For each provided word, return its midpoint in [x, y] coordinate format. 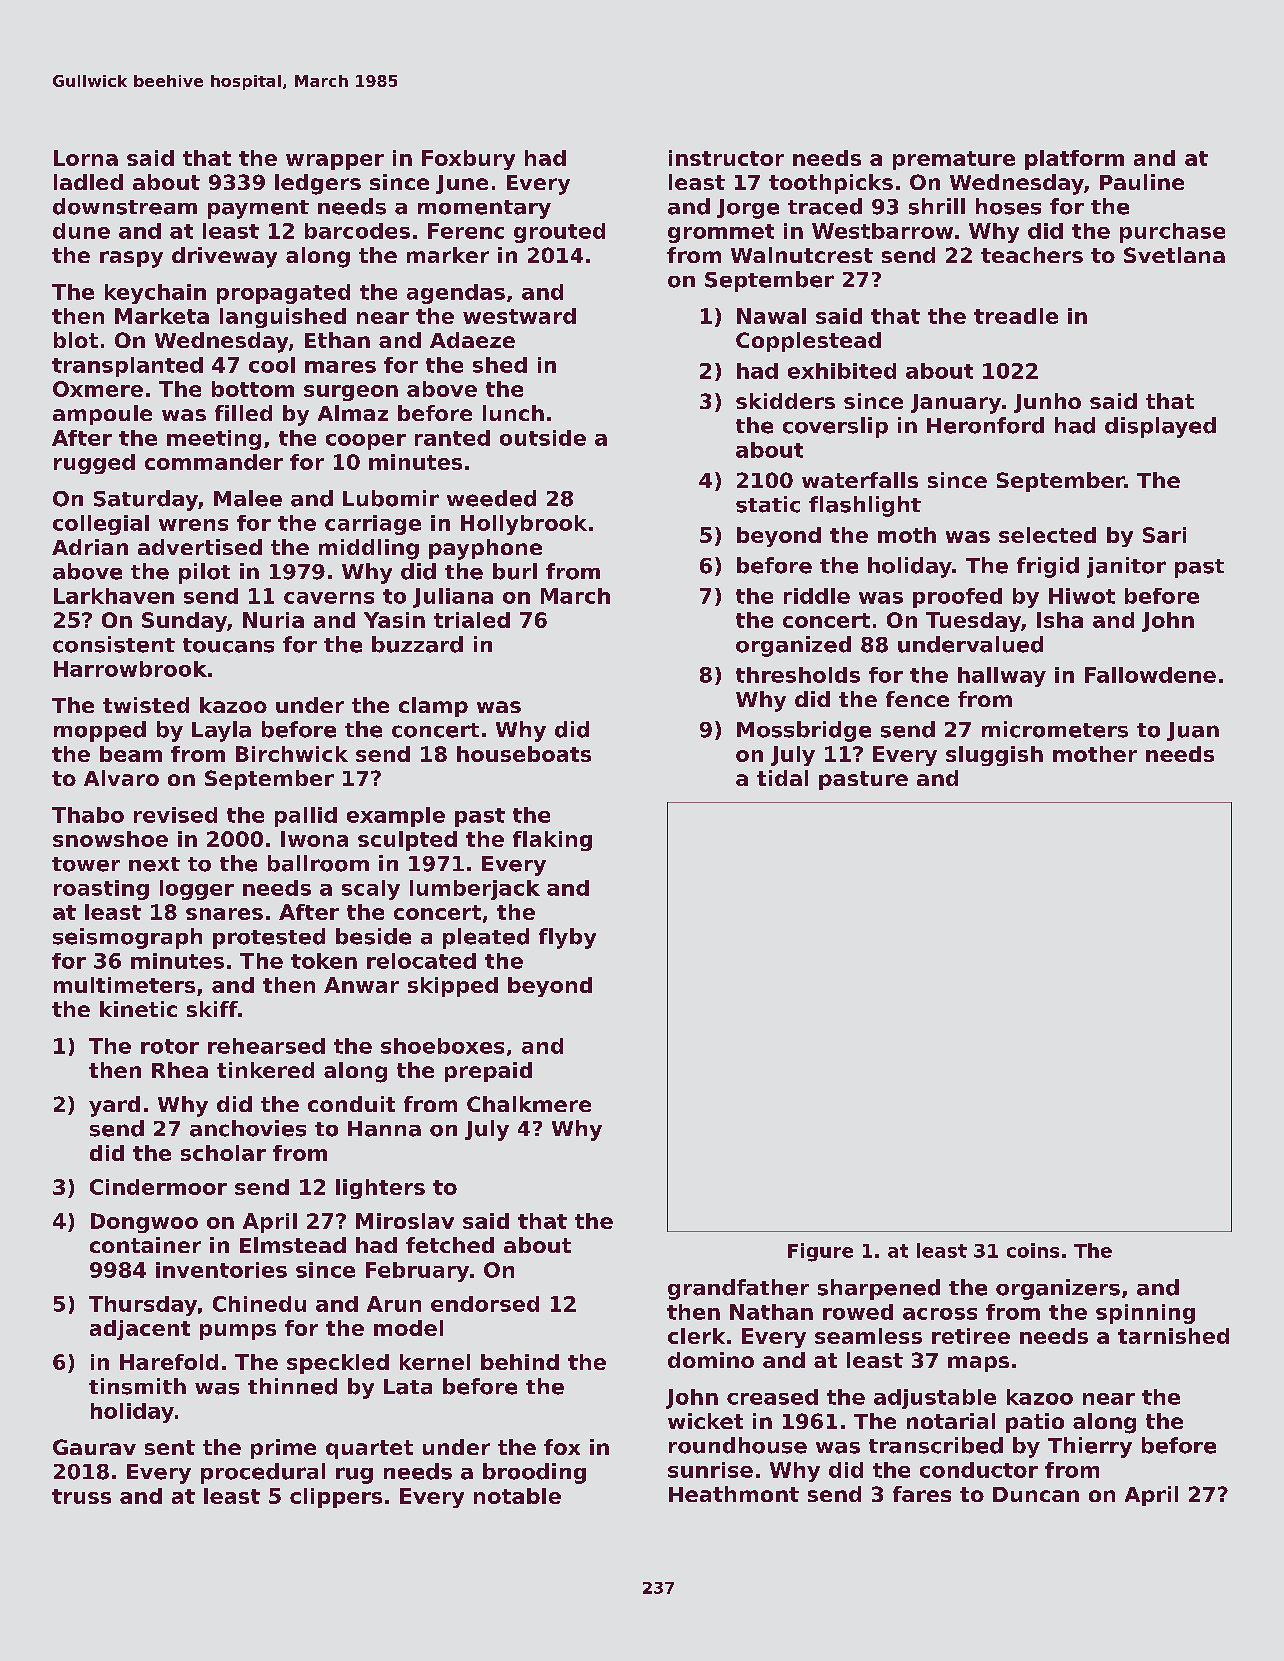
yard [114, 1106]
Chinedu [259, 1304]
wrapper [335, 162]
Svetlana [1174, 255]
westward [519, 316]
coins [1033, 1250]
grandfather [738, 1289]
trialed [472, 620]
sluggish [994, 756]
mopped [100, 731]
